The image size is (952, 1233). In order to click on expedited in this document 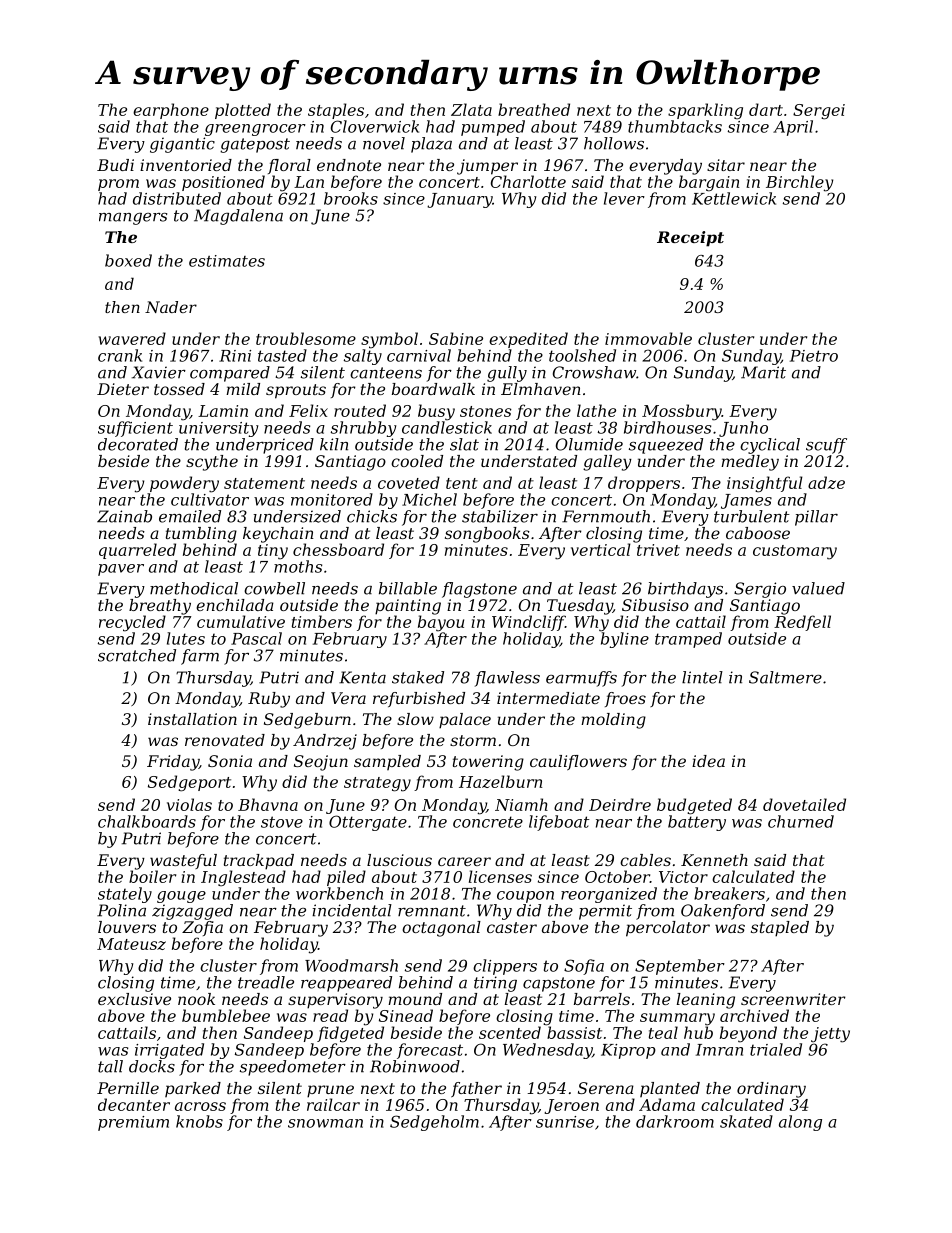, I will do `click(528, 340)`.
